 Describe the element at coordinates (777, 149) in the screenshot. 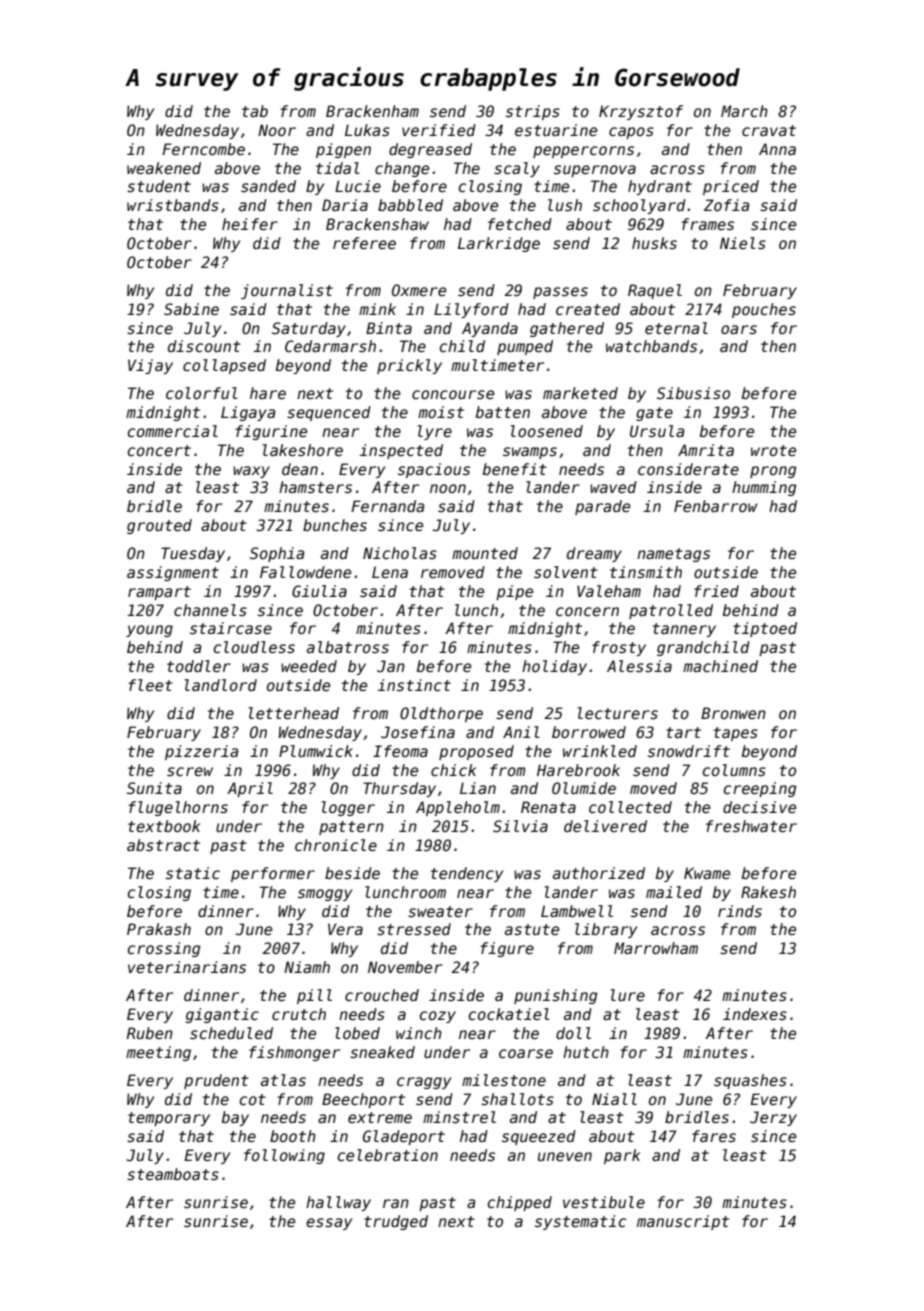

I see `Anna` at that location.
